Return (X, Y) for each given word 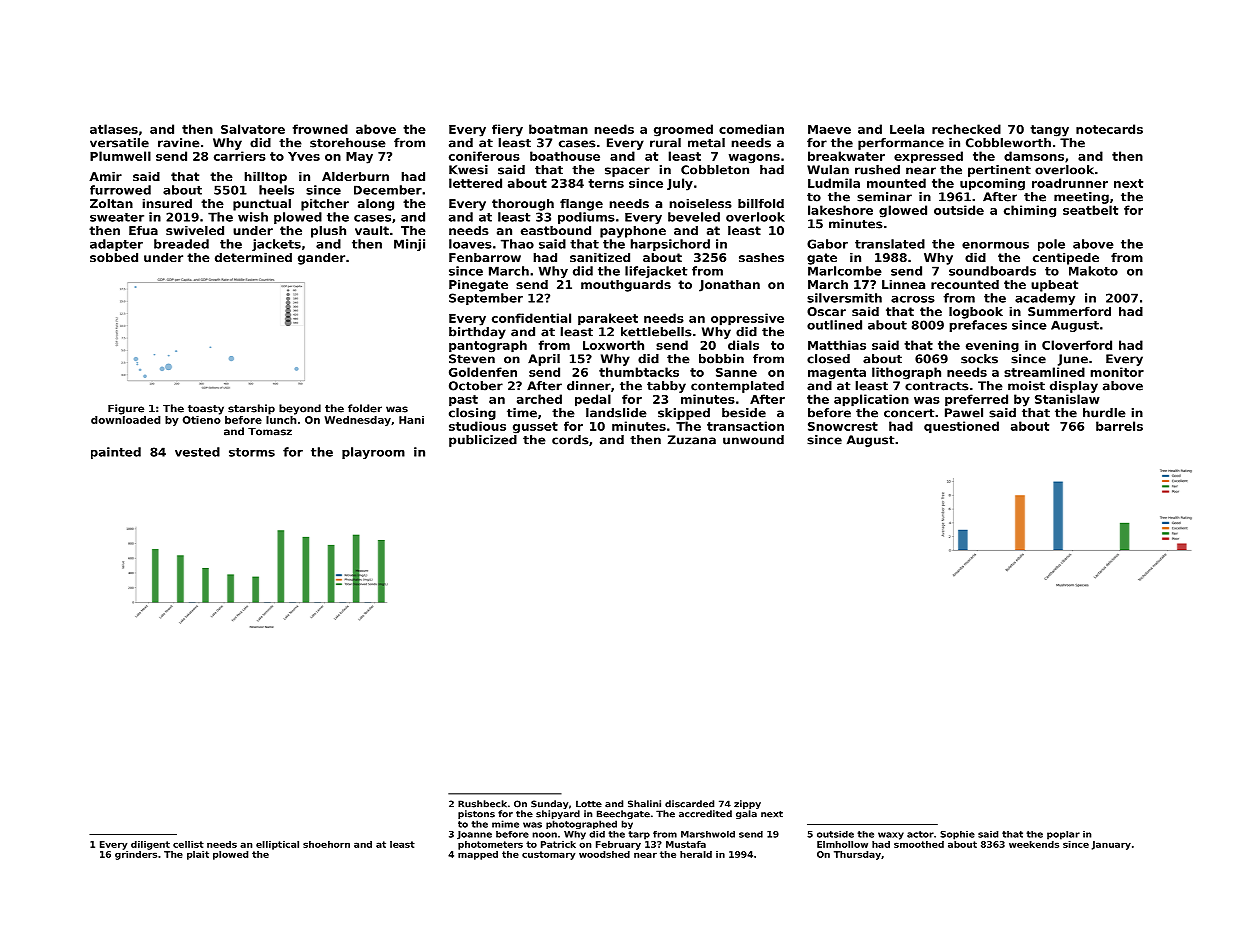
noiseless (701, 203)
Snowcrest (843, 426)
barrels (1119, 426)
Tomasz (270, 432)
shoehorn (326, 844)
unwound (753, 440)
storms (252, 452)
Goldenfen (483, 372)
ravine (179, 143)
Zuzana (692, 440)
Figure (126, 409)
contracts (937, 386)
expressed (928, 157)
